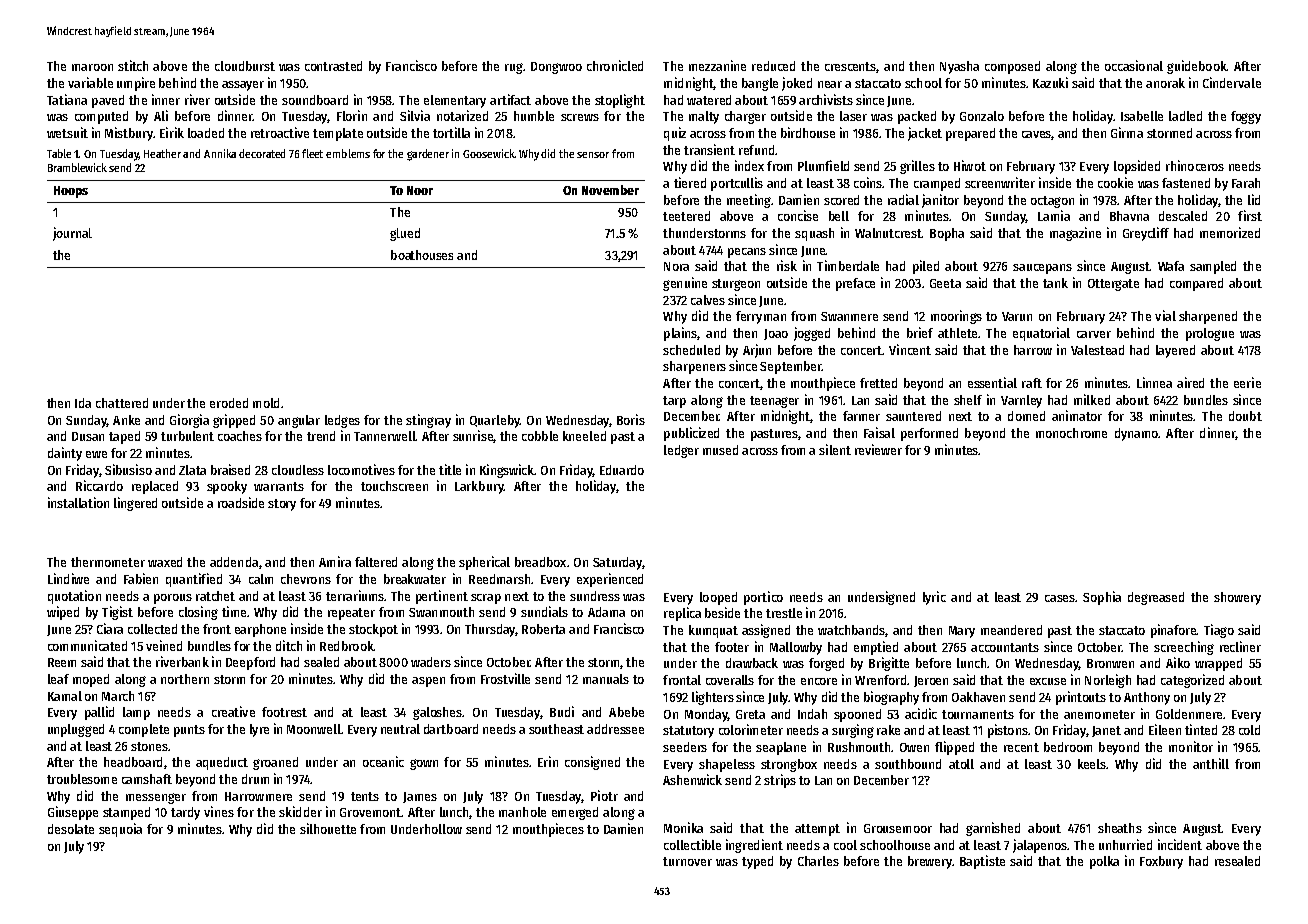 The image size is (1308, 924). Describe the element at coordinates (610, 190) in the image. I see `November` at that location.
